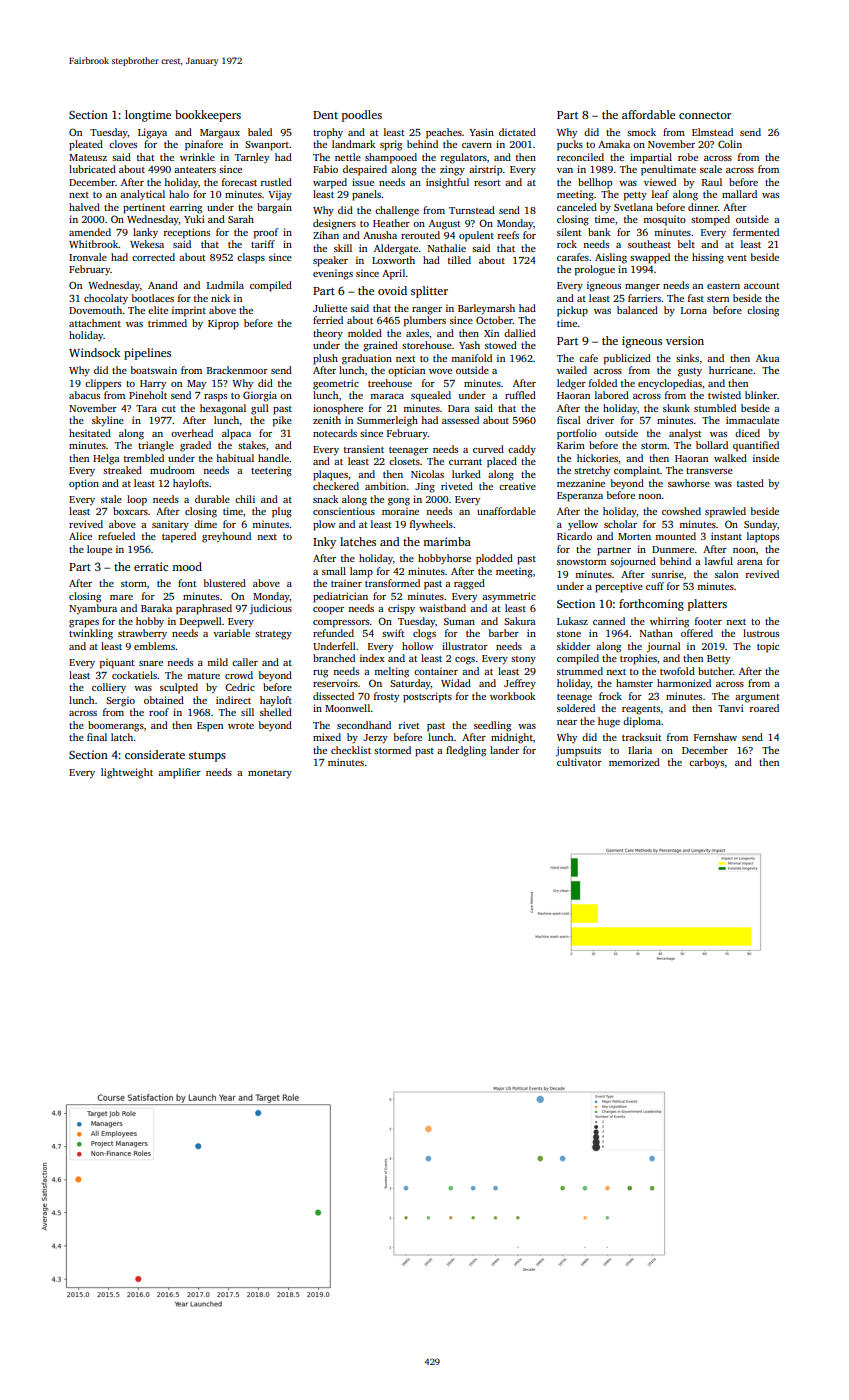  Describe the element at coordinates (111, 499) in the page. I see `stale` at that location.
